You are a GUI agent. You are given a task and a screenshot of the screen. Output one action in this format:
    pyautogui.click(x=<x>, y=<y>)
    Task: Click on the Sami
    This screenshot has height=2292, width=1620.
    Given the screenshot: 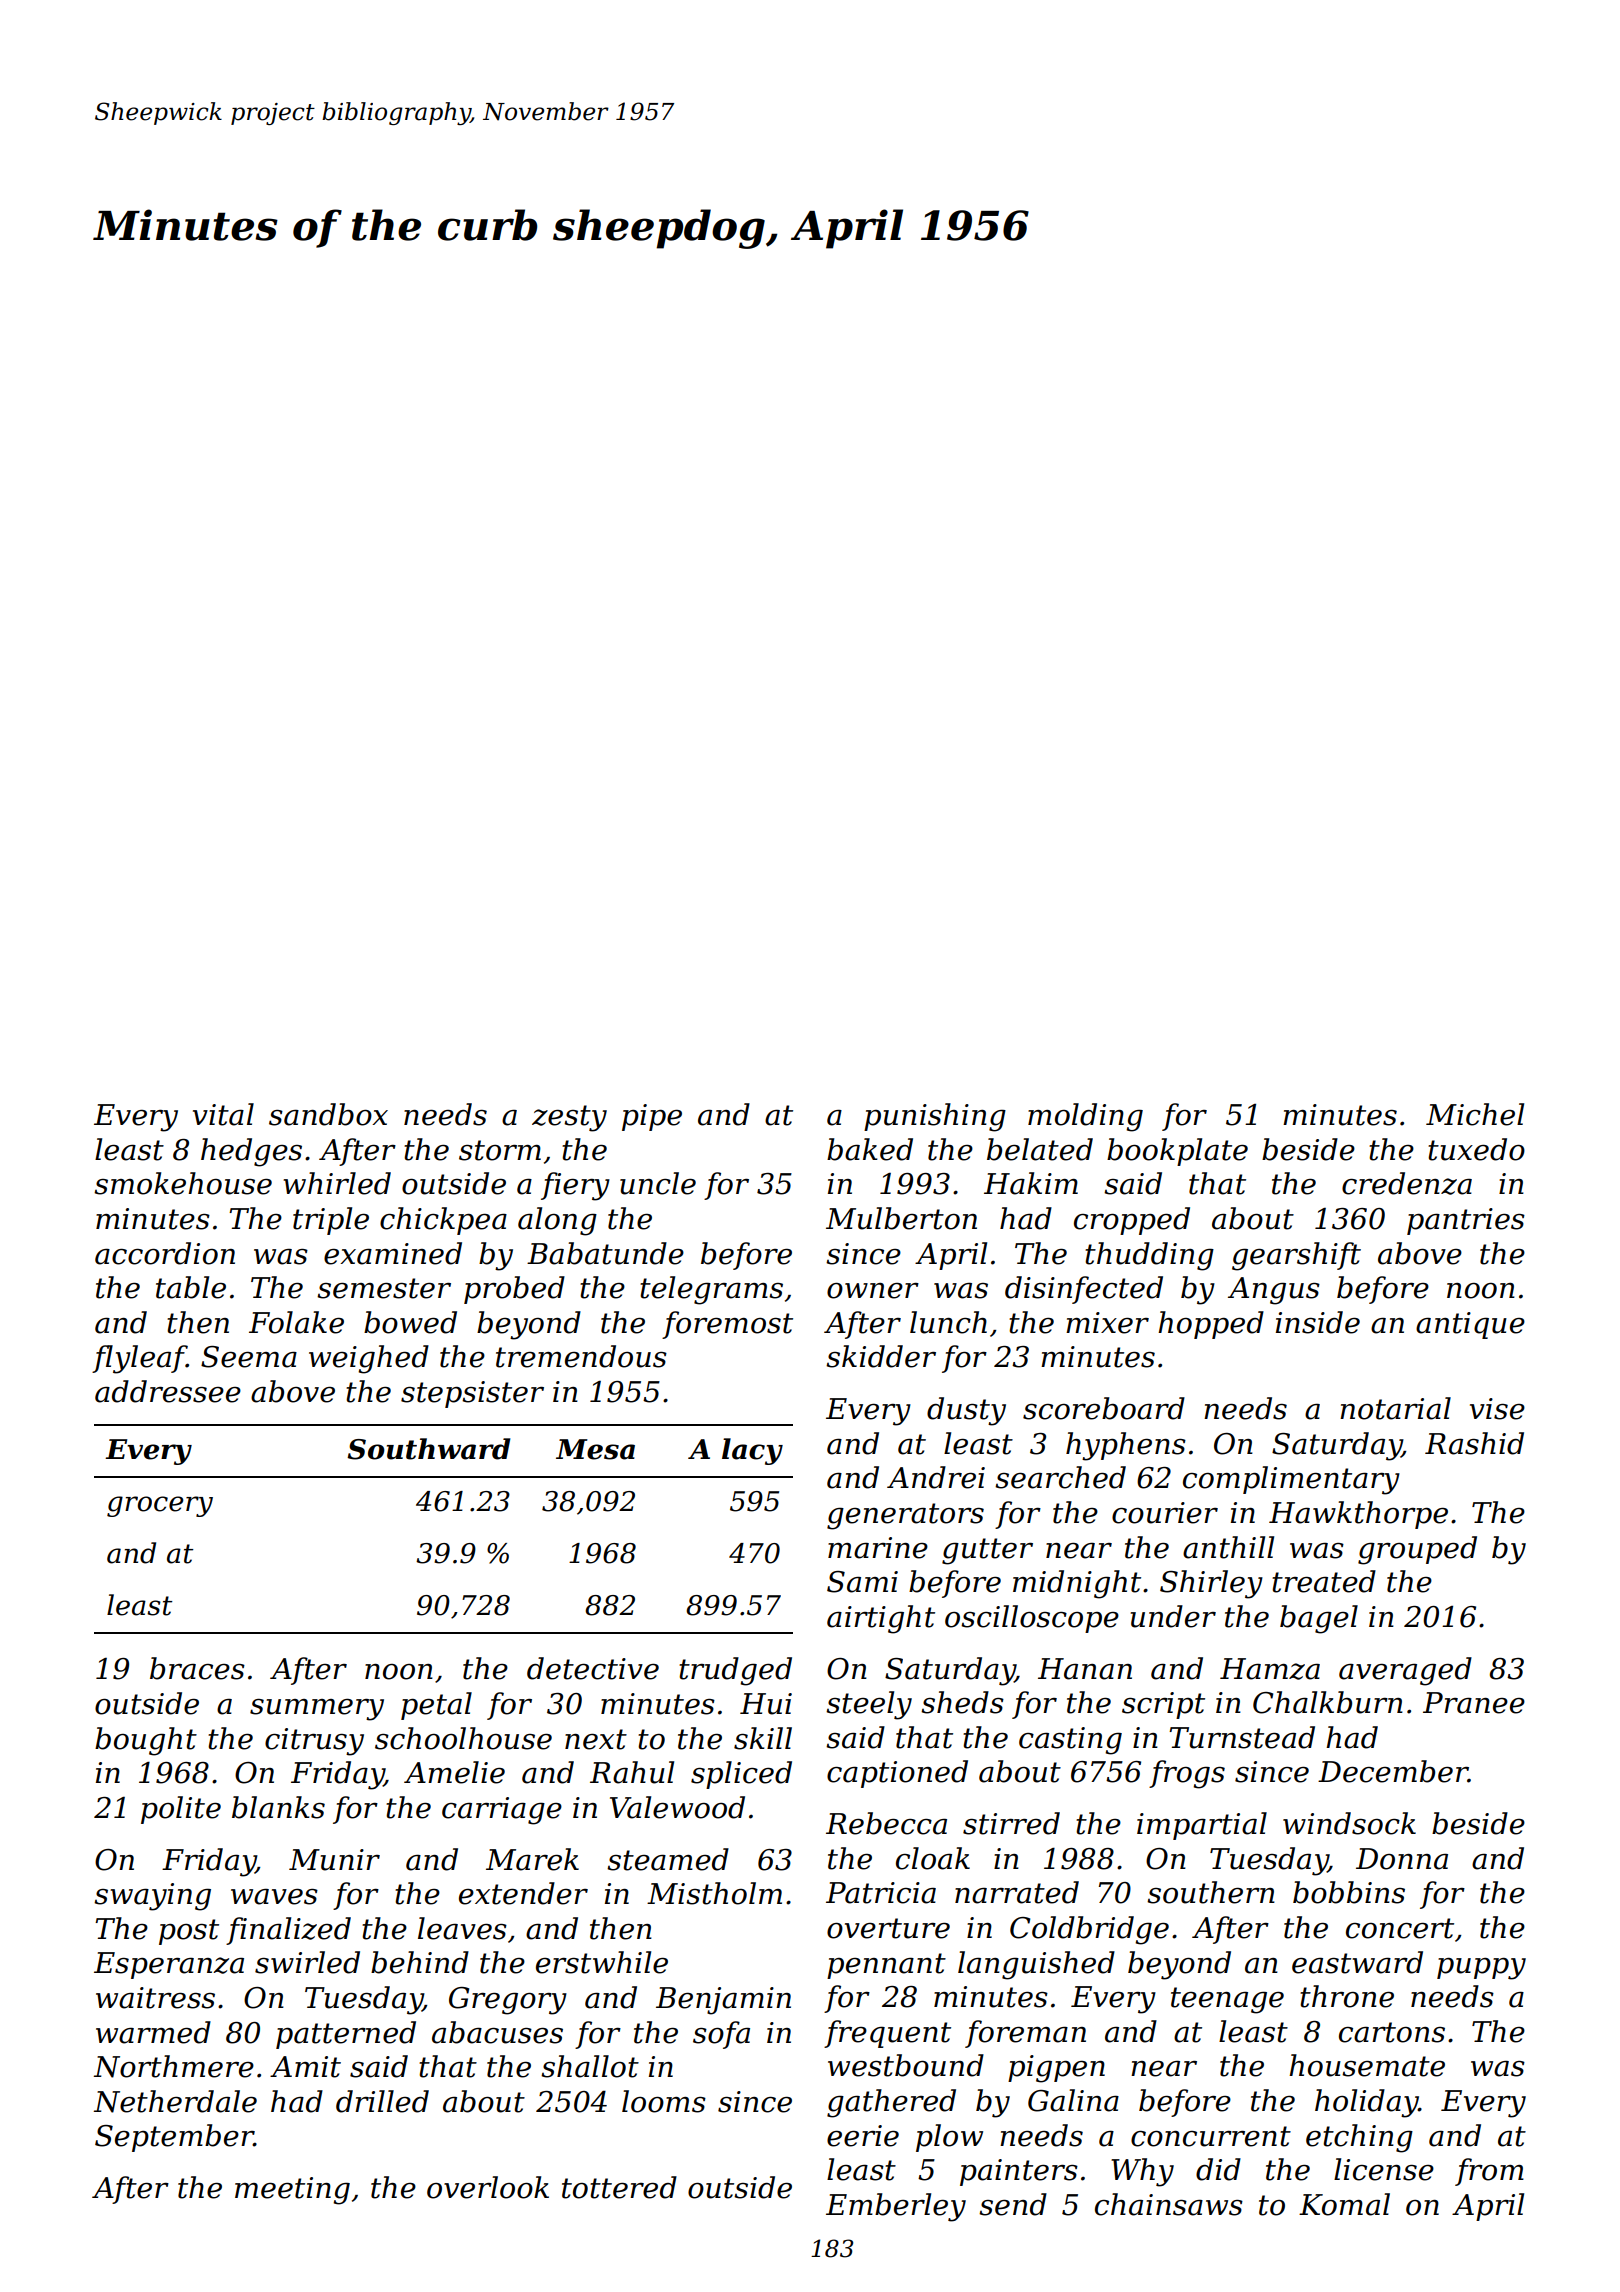 What is the action you would take?
    pyautogui.click(x=862, y=1582)
